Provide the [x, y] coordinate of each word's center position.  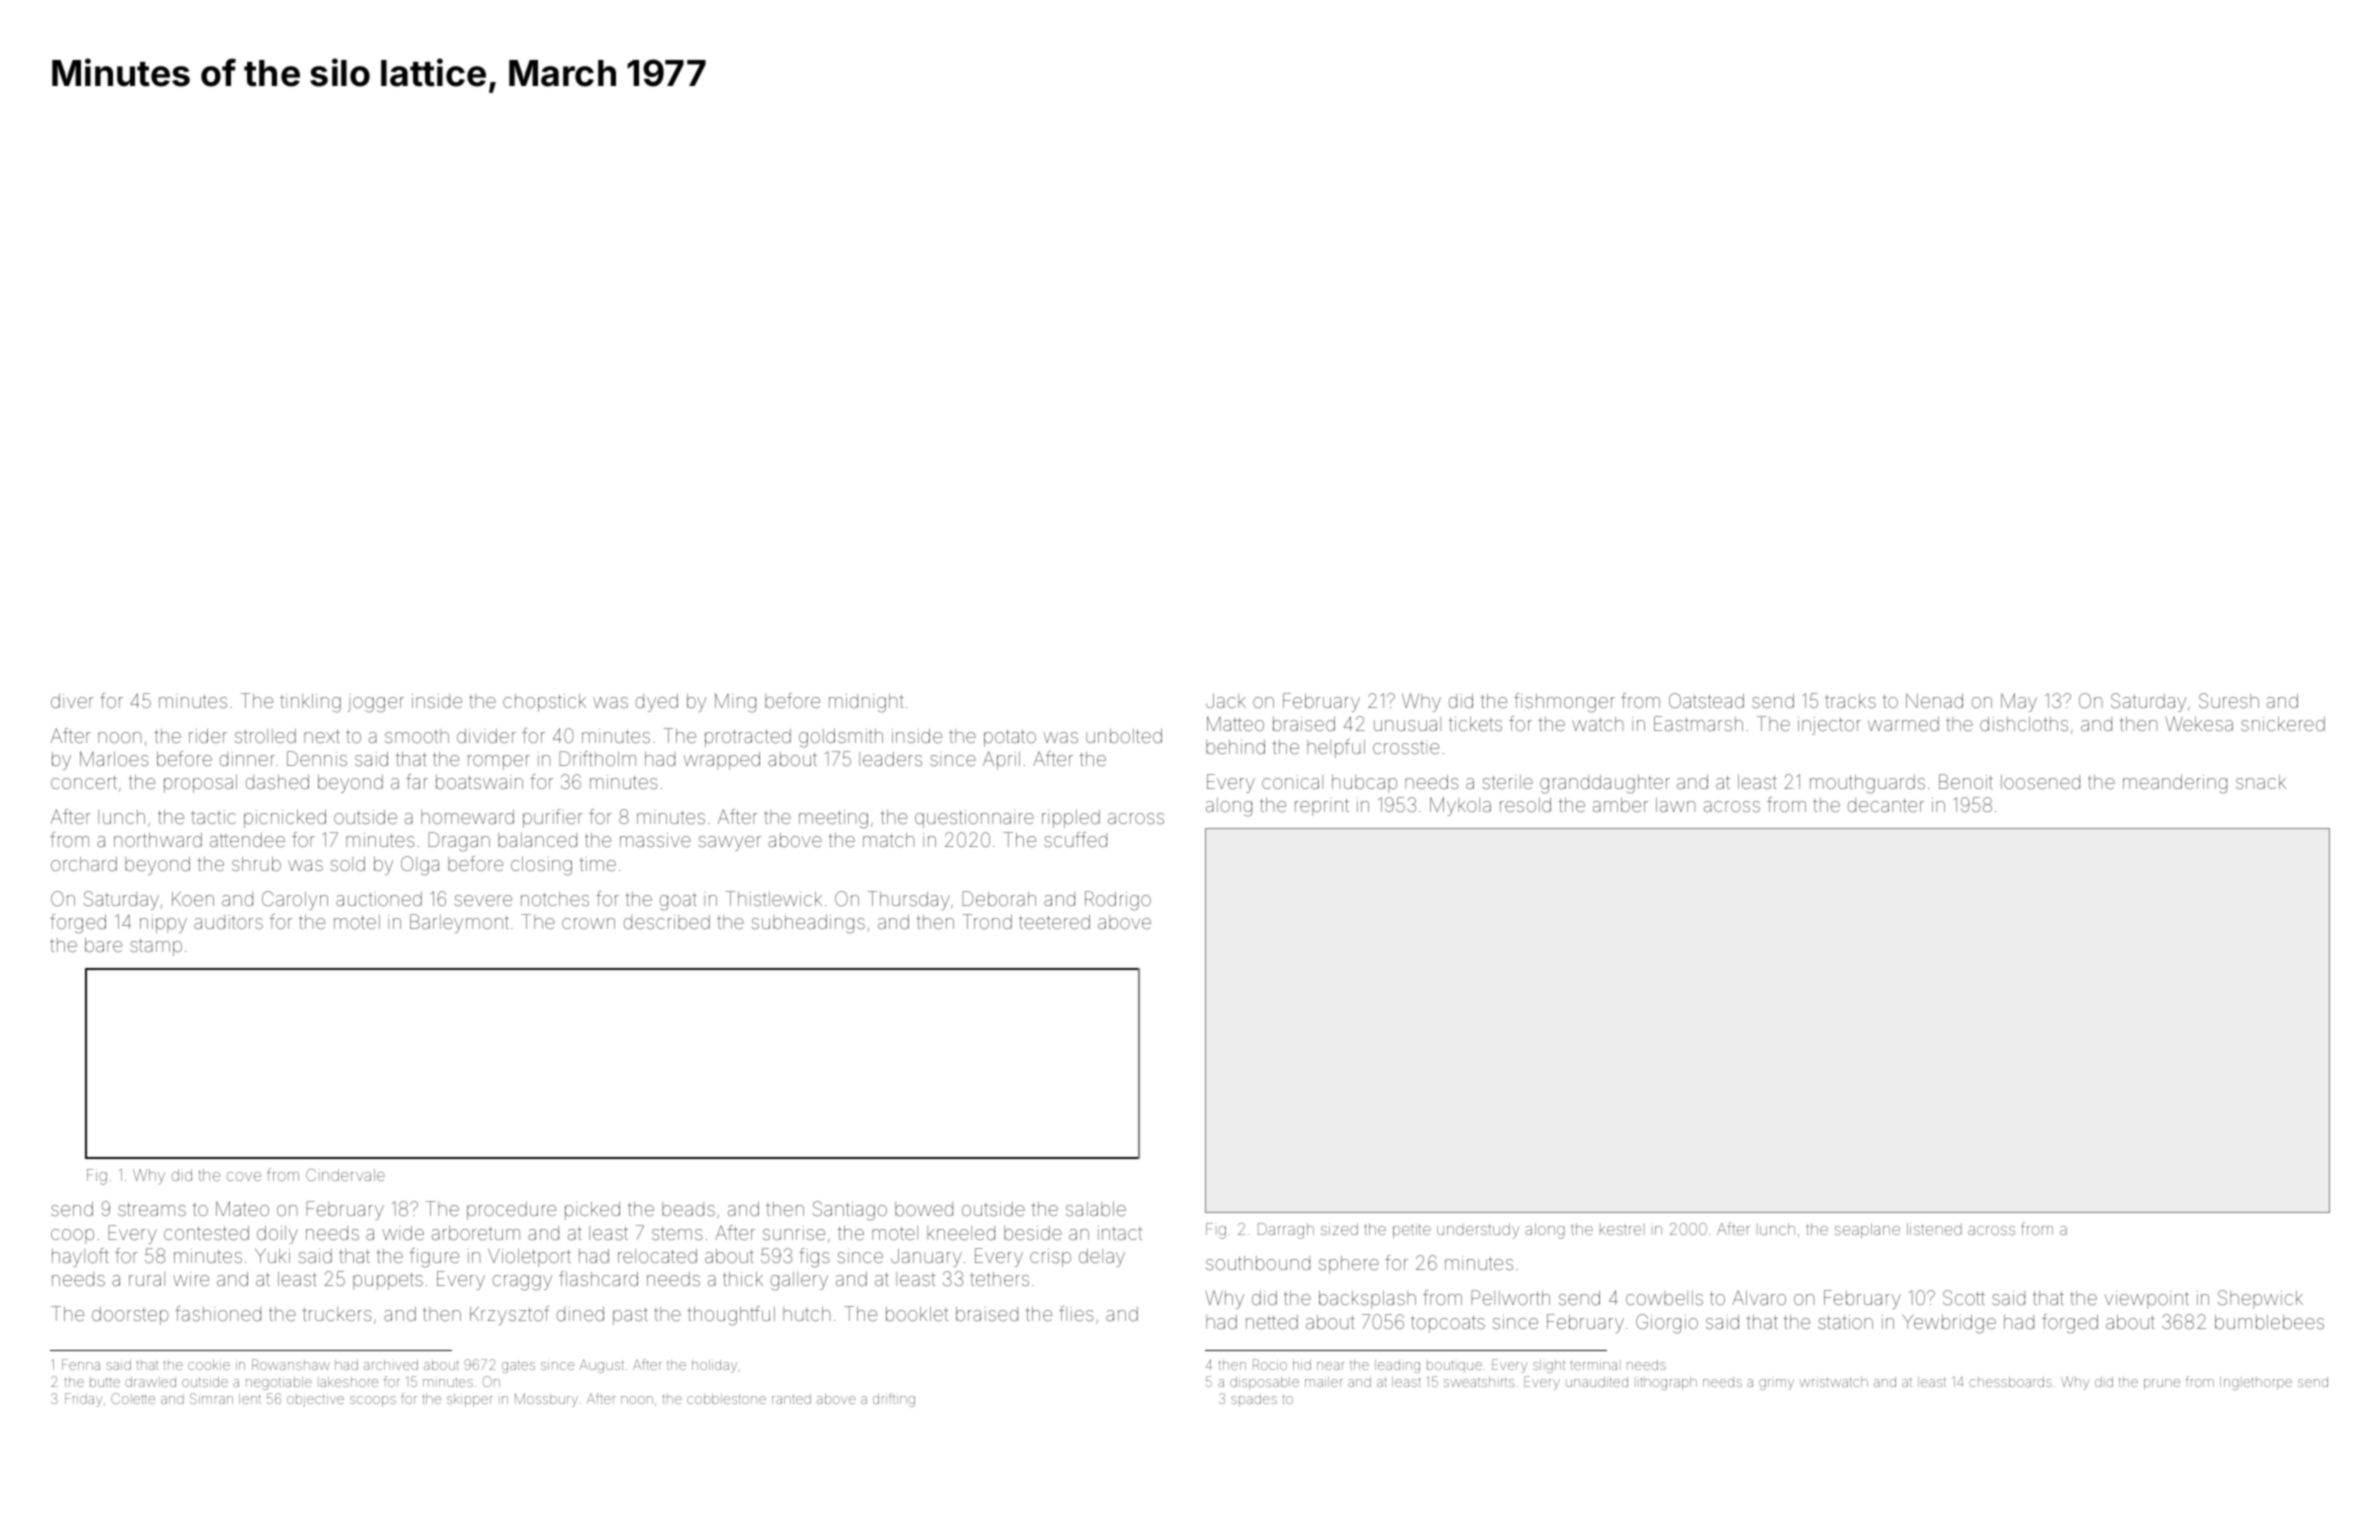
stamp [156, 947]
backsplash [1367, 1300]
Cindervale [345, 1175]
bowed [924, 1209]
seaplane [1867, 1230]
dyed [657, 703]
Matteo [1235, 723]
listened [1934, 1229]
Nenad [1934, 701]
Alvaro [1759, 1297]
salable [1096, 1209]
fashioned [218, 1313]
